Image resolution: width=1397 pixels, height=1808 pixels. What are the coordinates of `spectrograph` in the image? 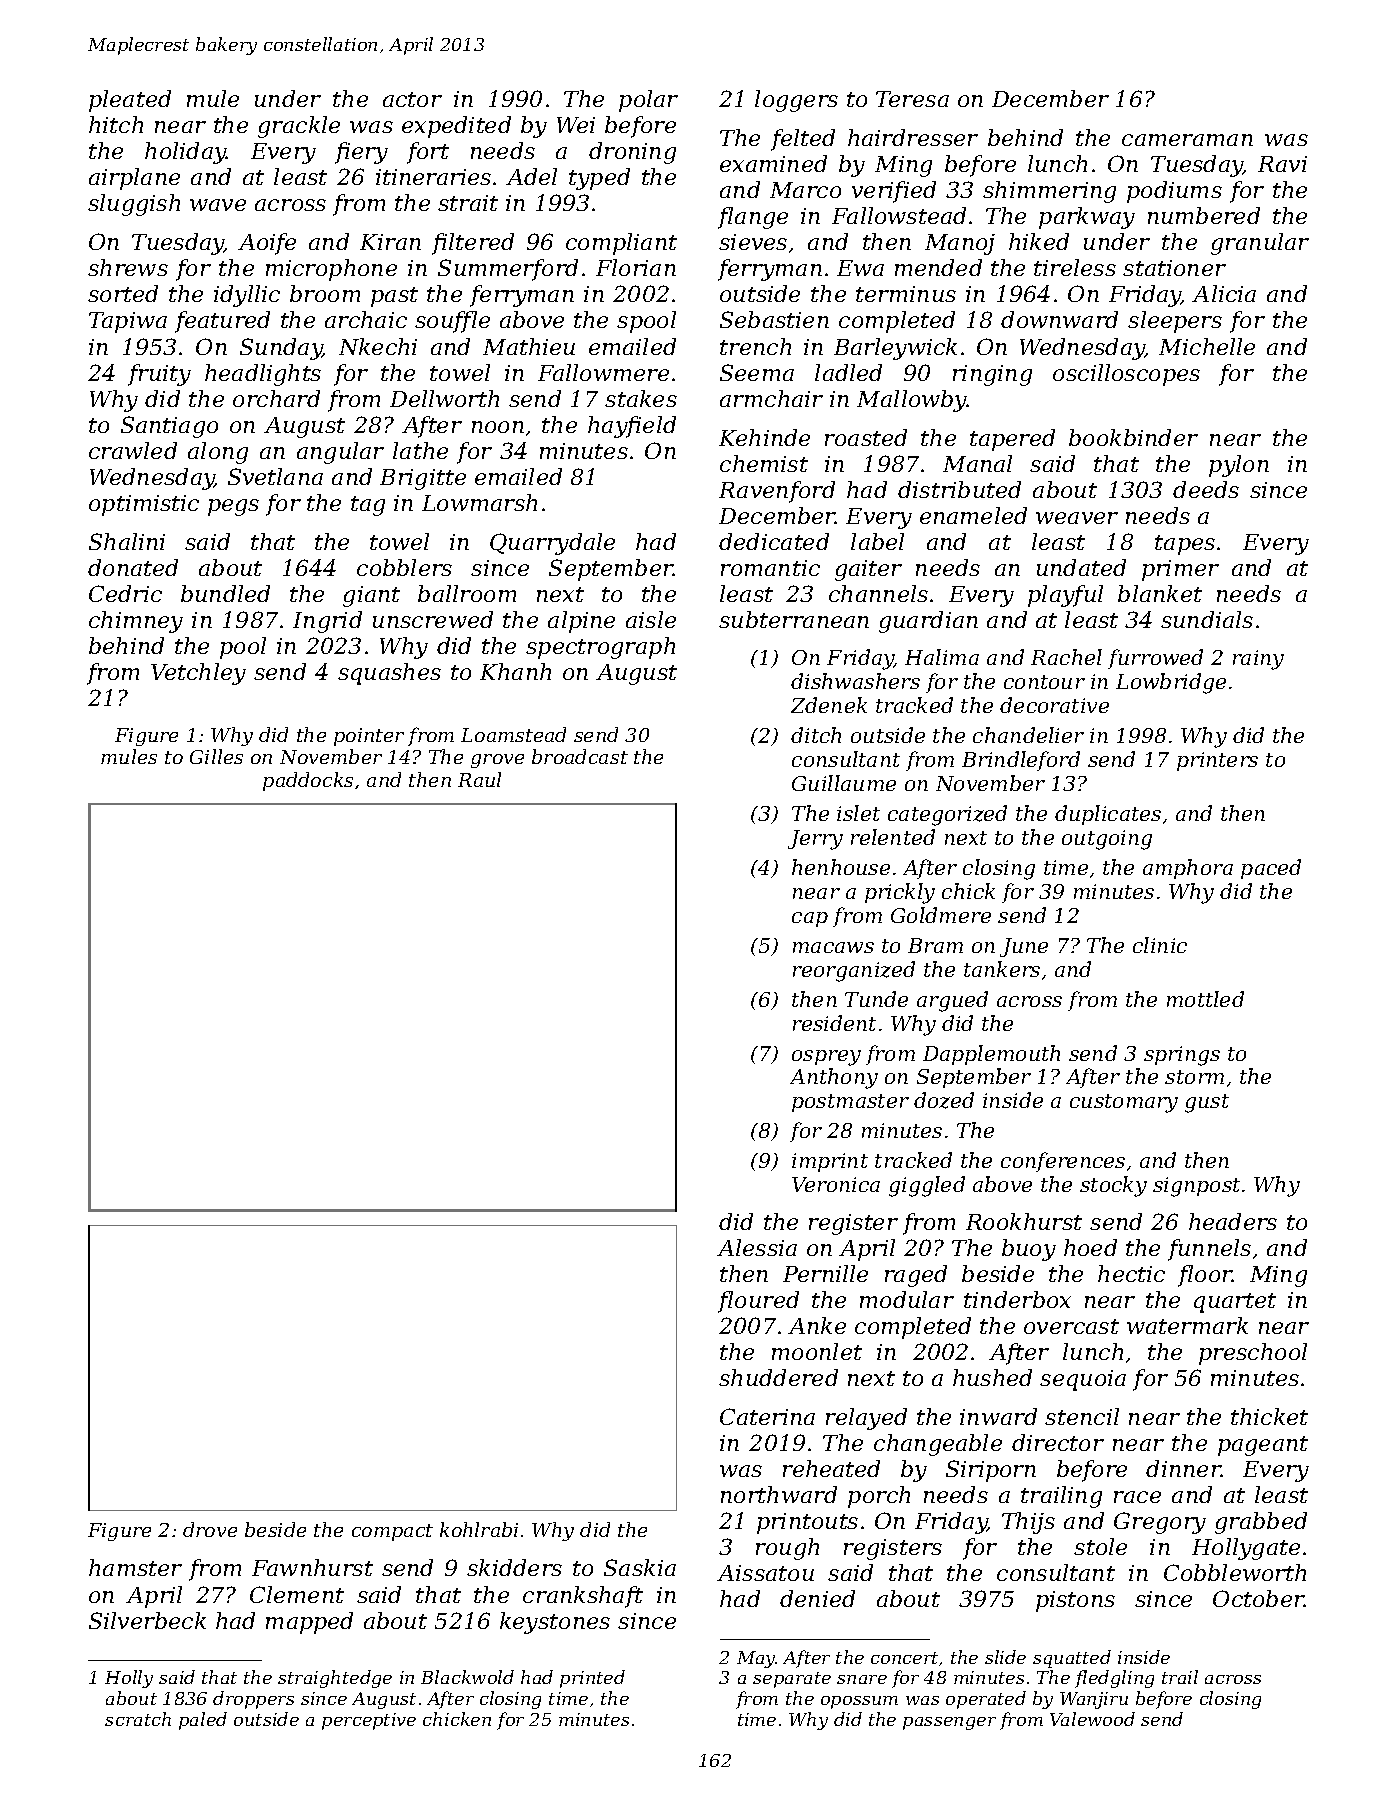 It's located at (600, 648).
